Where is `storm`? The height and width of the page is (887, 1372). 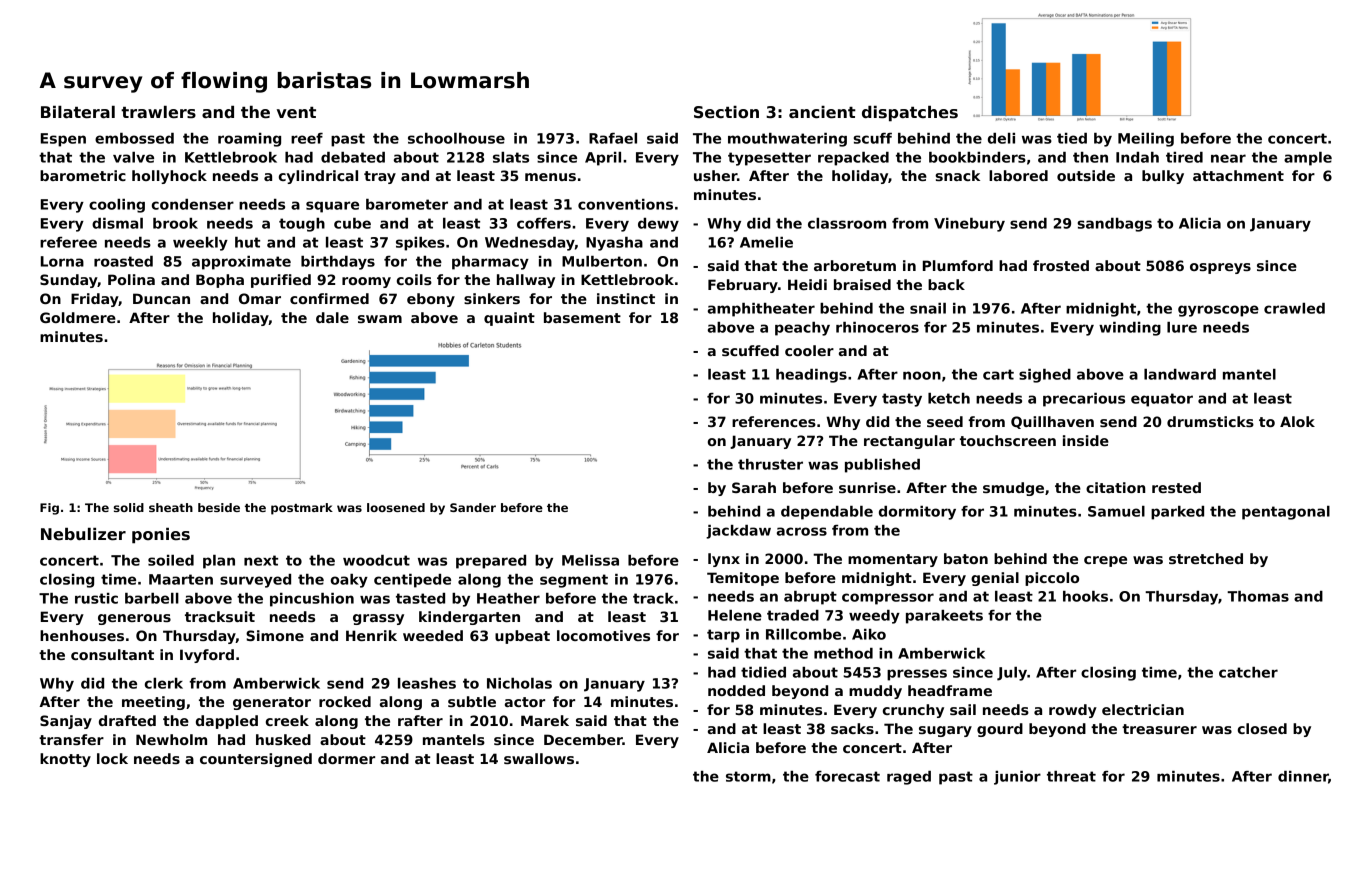 storm is located at coordinates (748, 776).
